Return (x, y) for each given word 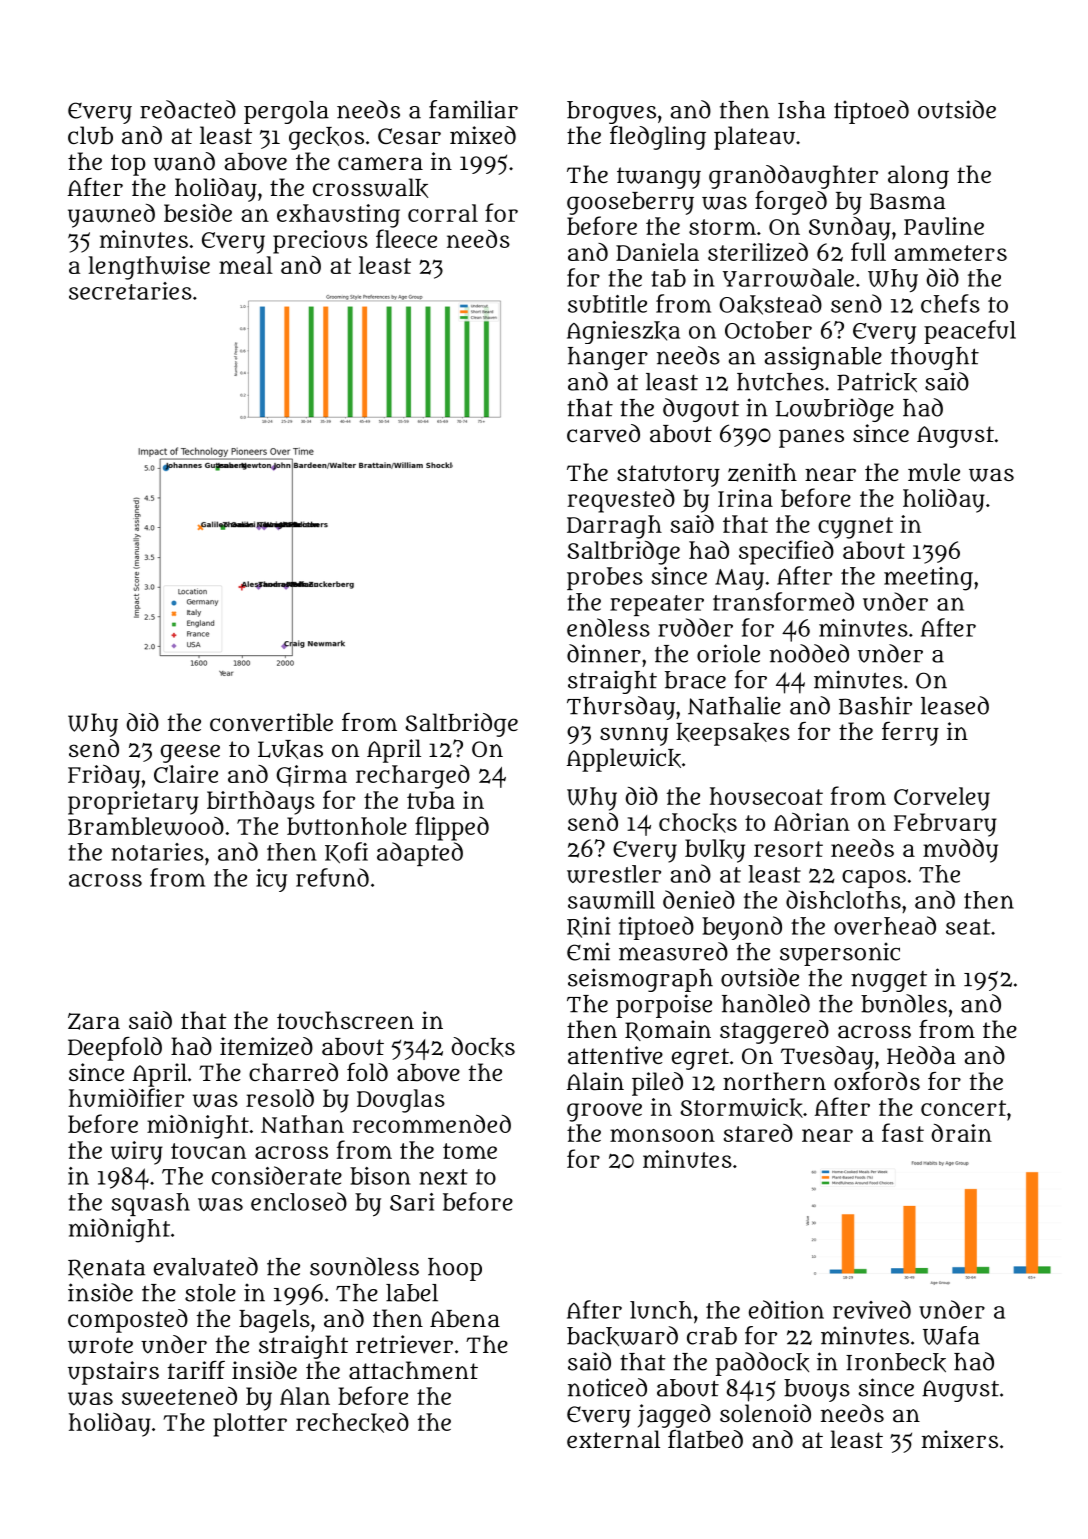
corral (443, 213)
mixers (960, 1439)
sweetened (179, 1396)
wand (184, 161)
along (918, 177)
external (613, 1439)
